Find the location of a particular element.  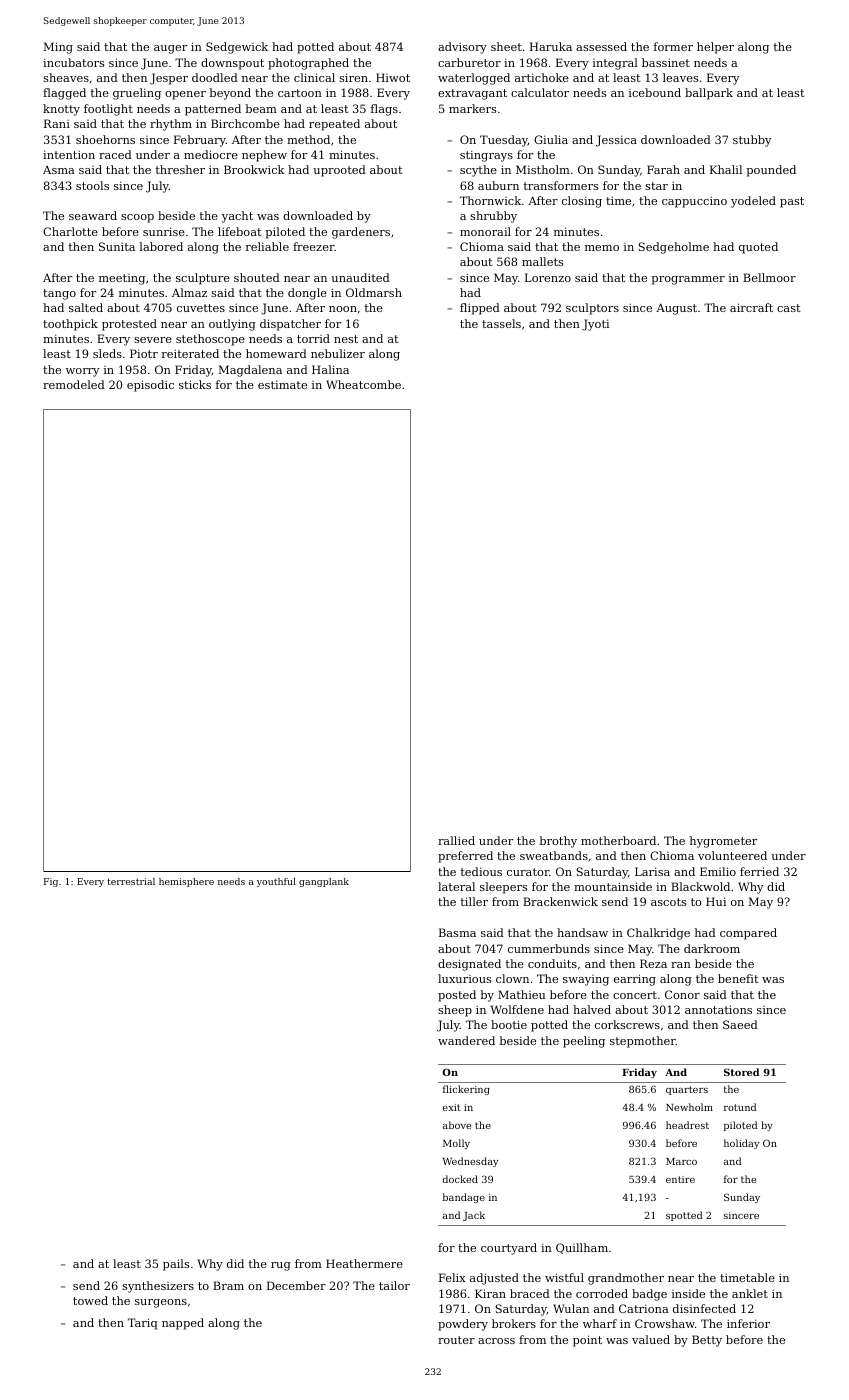

terrestrial is located at coordinates (131, 881).
